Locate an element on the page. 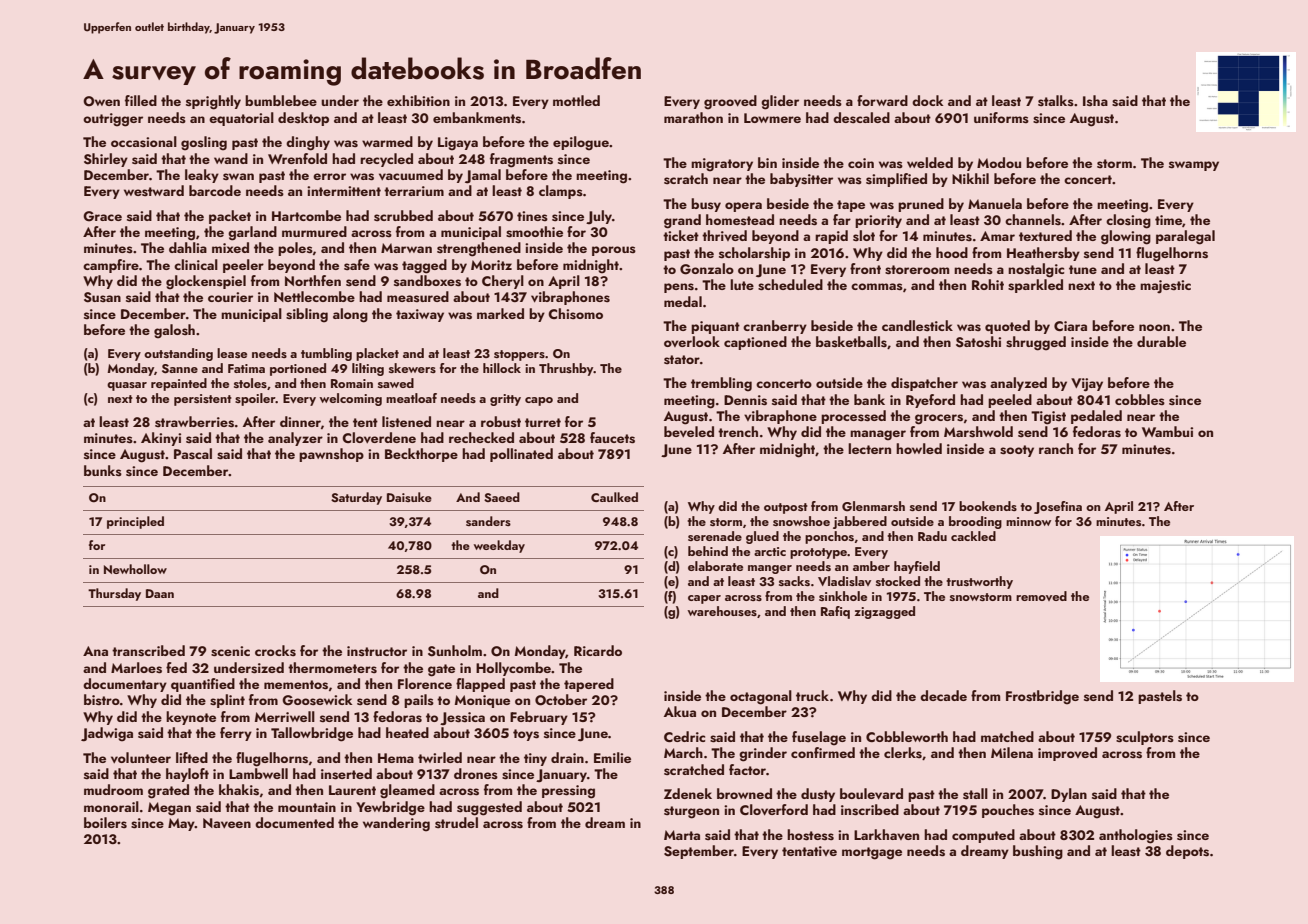 This page has width=1308, height=924. galosh is located at coordinates (174, 331).
